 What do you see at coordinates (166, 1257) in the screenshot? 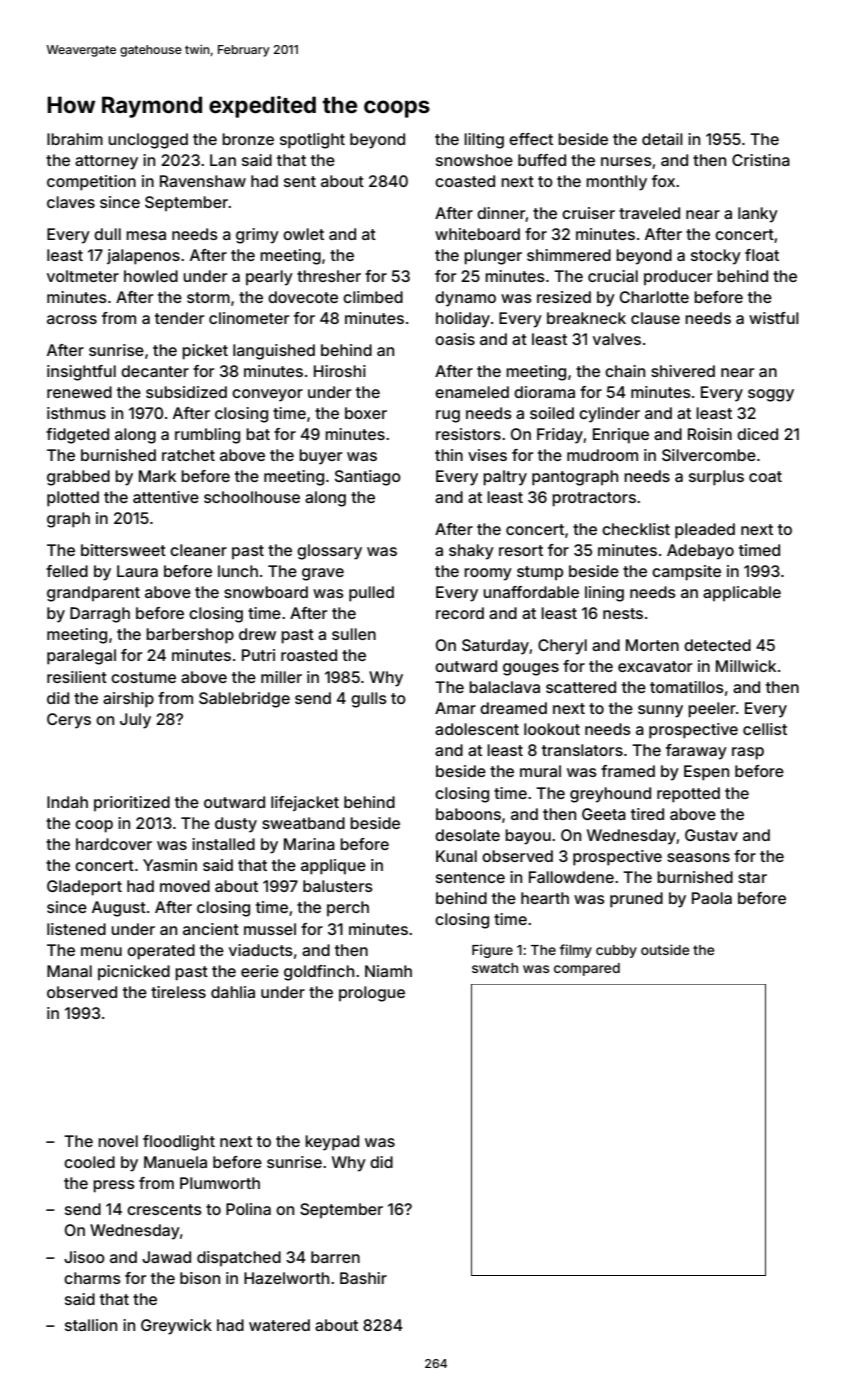
I see `Jawad` at bounding box center [166, 1257].
